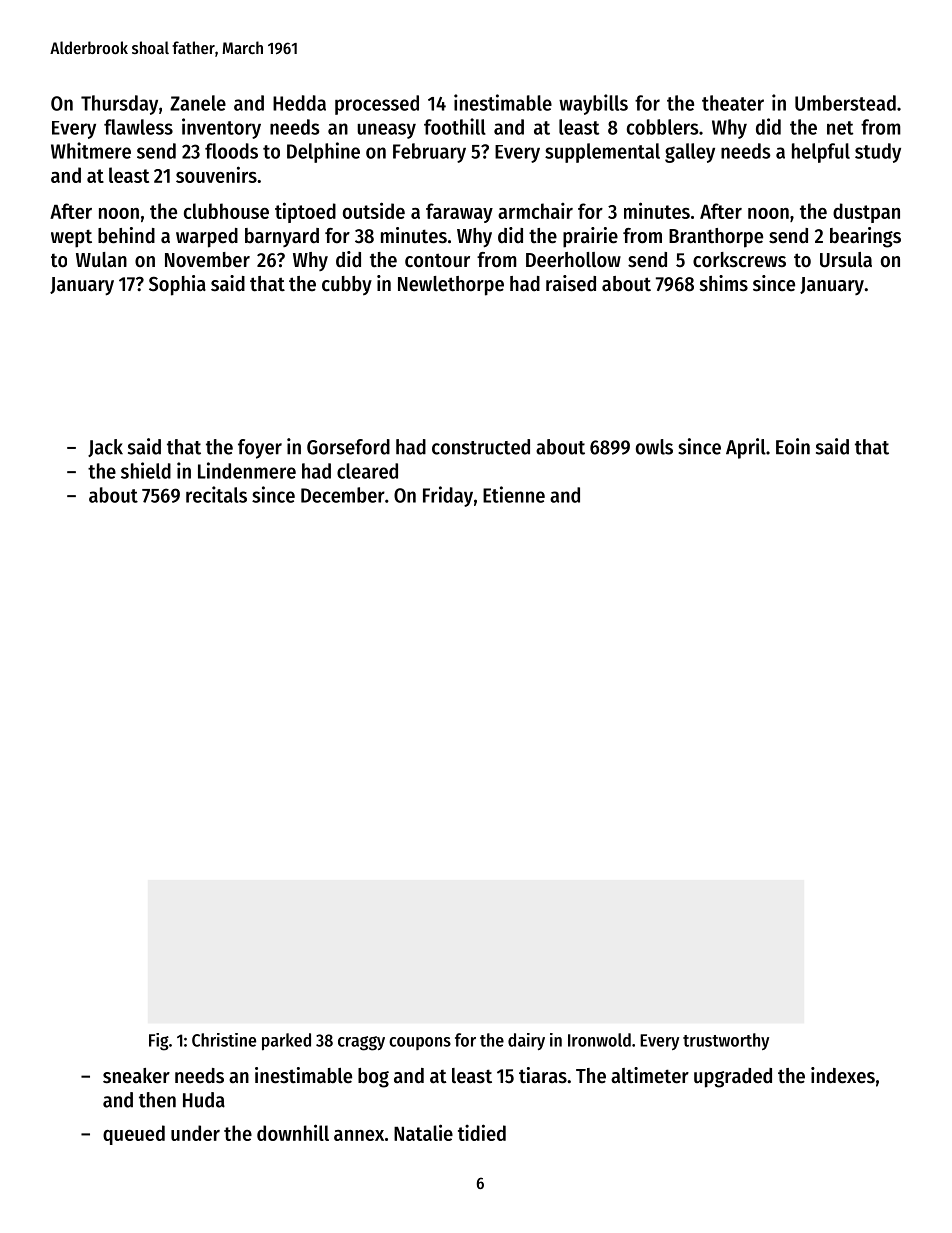 This screenshot has height=1233, width=952. I want to click on queued, so click(134, 1135).
